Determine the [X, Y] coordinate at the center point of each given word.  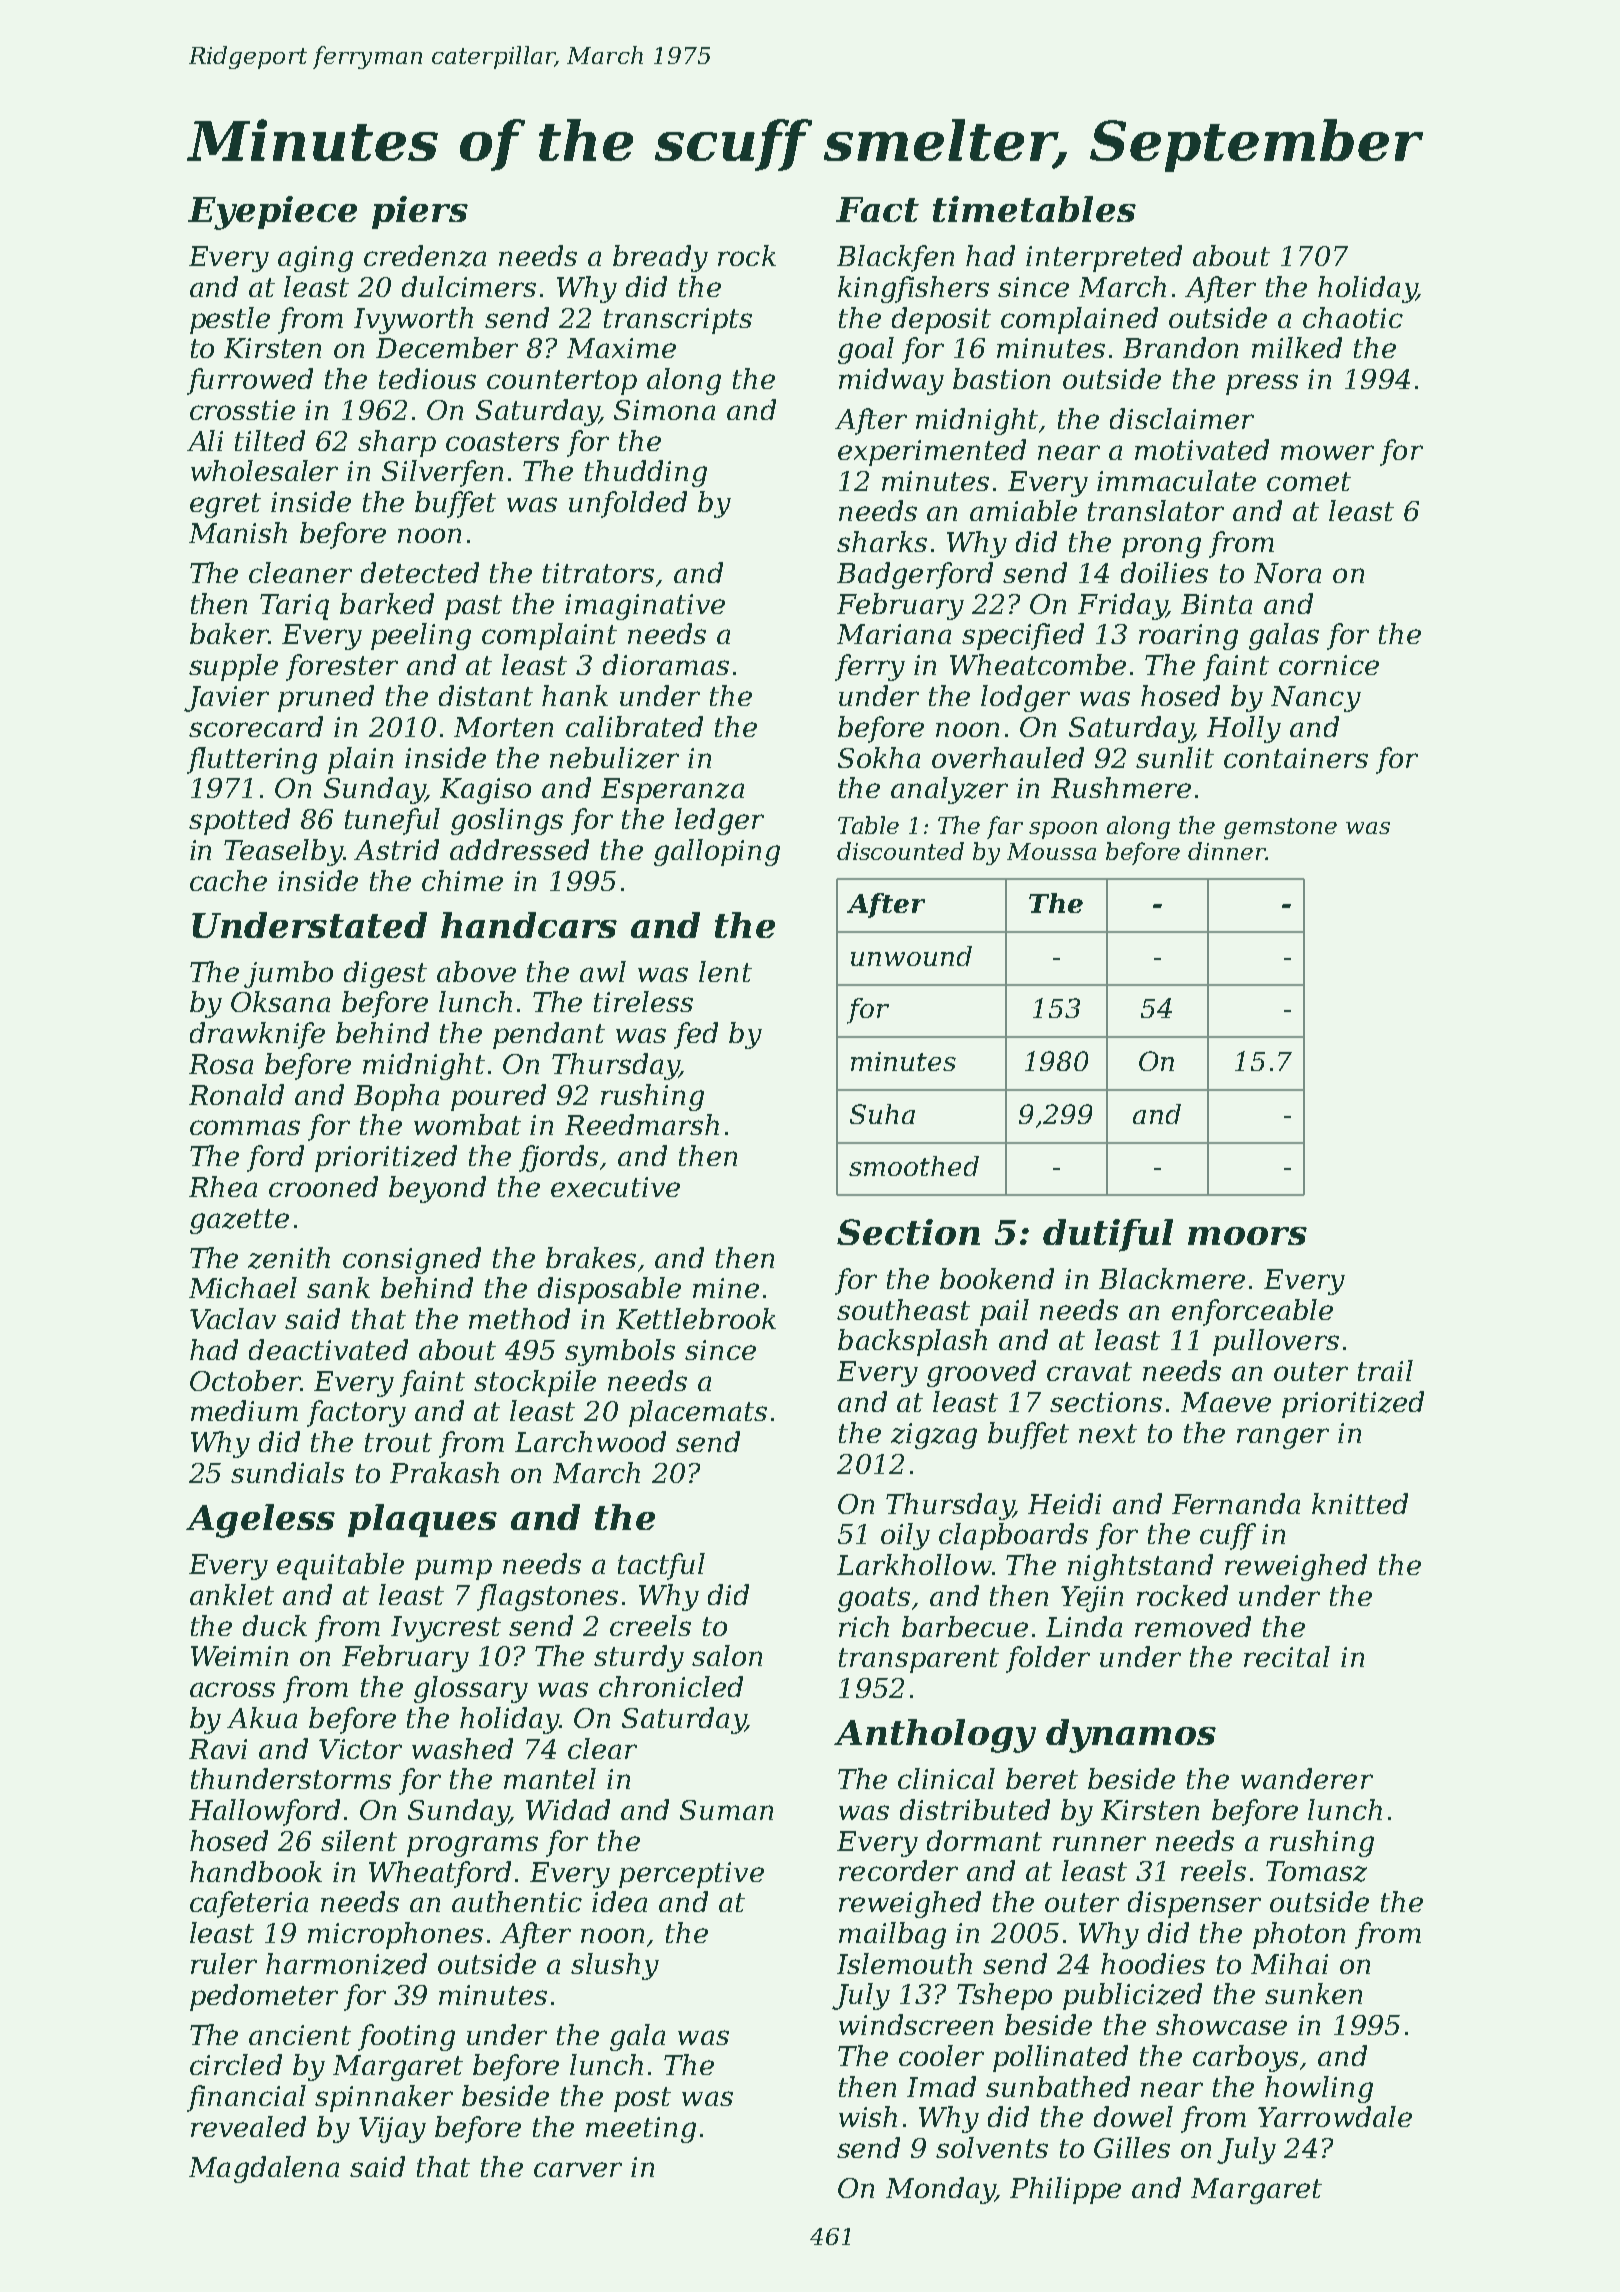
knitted [1360, 1503]
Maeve [1226, 1402]
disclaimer [1182, 418]
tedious [427, 378]
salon [727, 1655]
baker [229, 633]
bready [660, 258]
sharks [882, 541]
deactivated [328, 1349]
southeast [903, 1309]
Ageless [260, 1521]
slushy [615, 1966]
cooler [941, 2055]
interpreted [1104, 258]
